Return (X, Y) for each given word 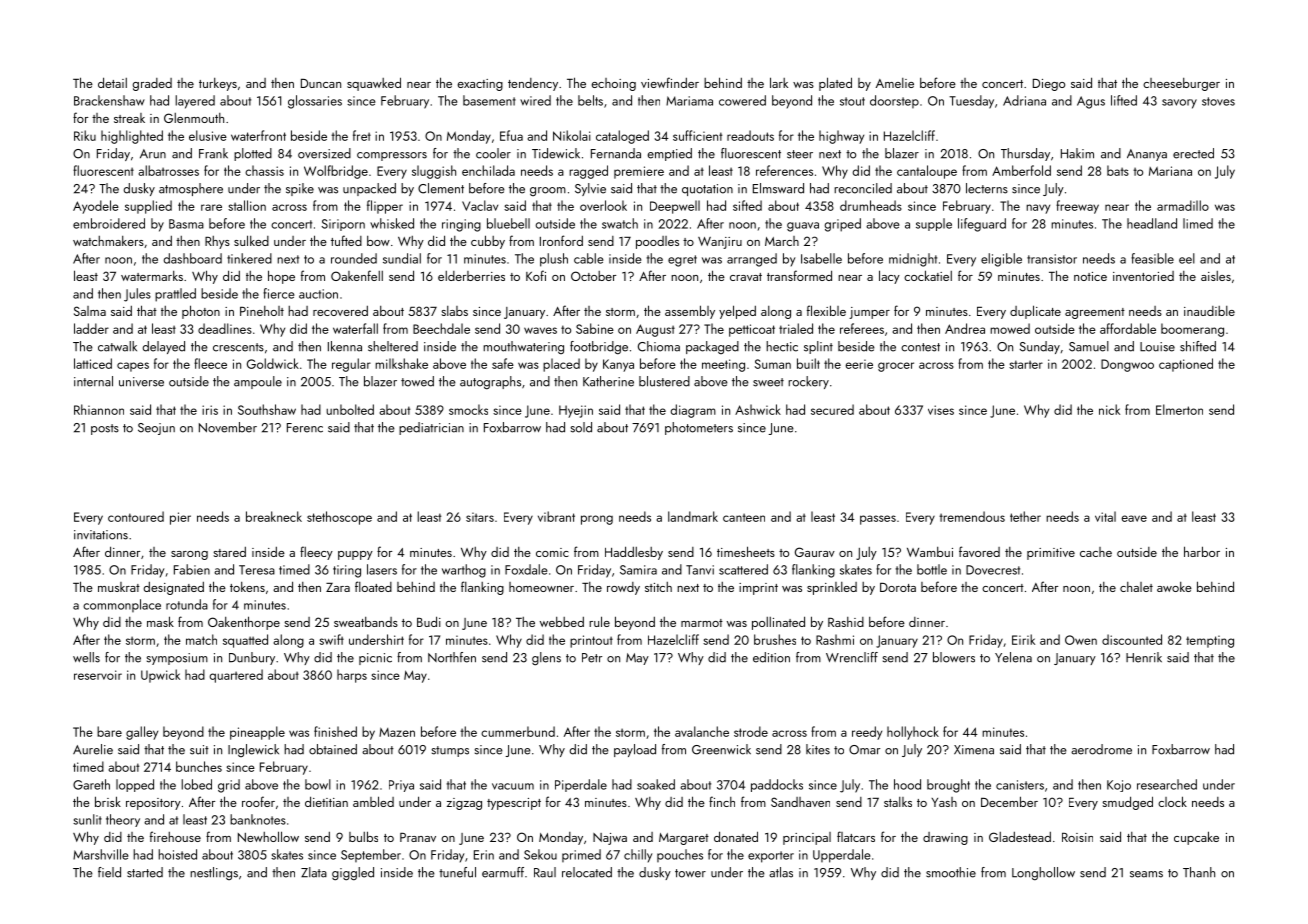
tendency (533, 84)
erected (1193, 153)
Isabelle (821, 258)
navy (1038, 209)
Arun (153, 154)
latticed (93, 363)
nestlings (214, 873)
